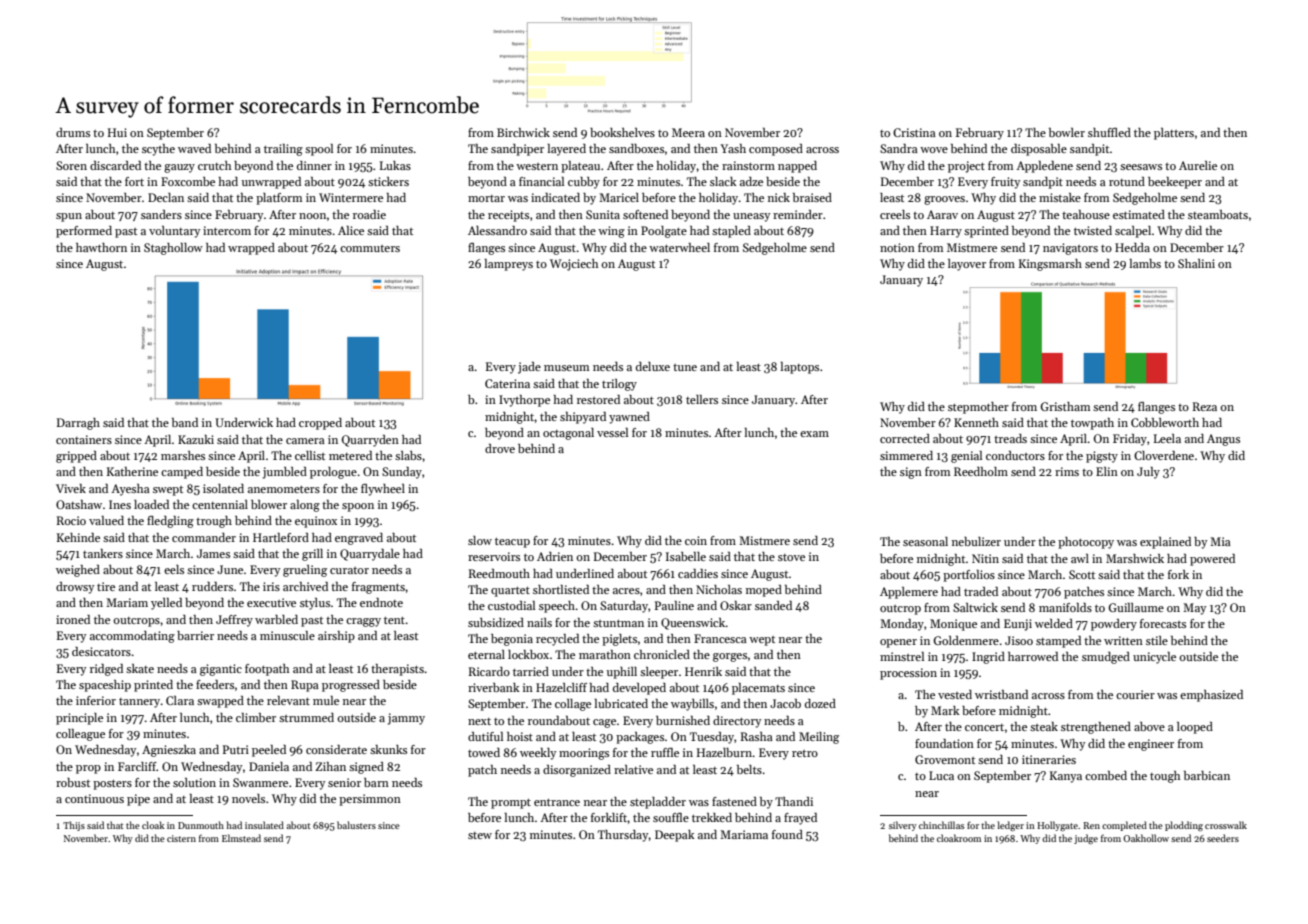 This page has height=924, width=1308. I want to click on layover, so click(967, 265).
